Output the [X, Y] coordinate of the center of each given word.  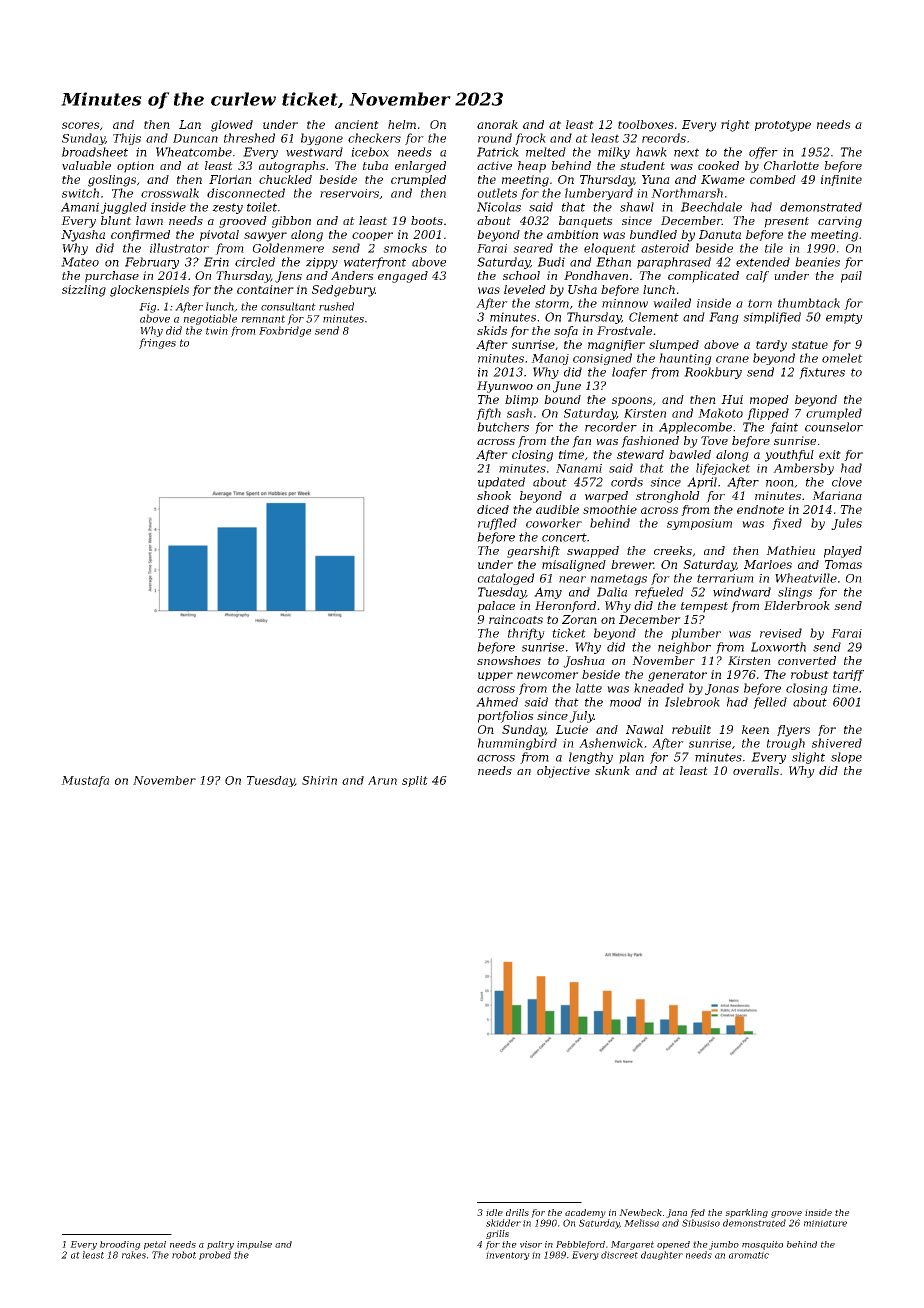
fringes [157, 343]
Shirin [319, 780]
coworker [554, 523]
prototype [783, 126]
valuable [86, 165]
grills [497, 1234]
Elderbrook [797, 605]
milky [614, 153]
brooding [120, 1245]
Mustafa [85, 781]
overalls [756, 770]
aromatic [749, 1255]
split [415, 781]
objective [563, 772]
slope [846, 758]
